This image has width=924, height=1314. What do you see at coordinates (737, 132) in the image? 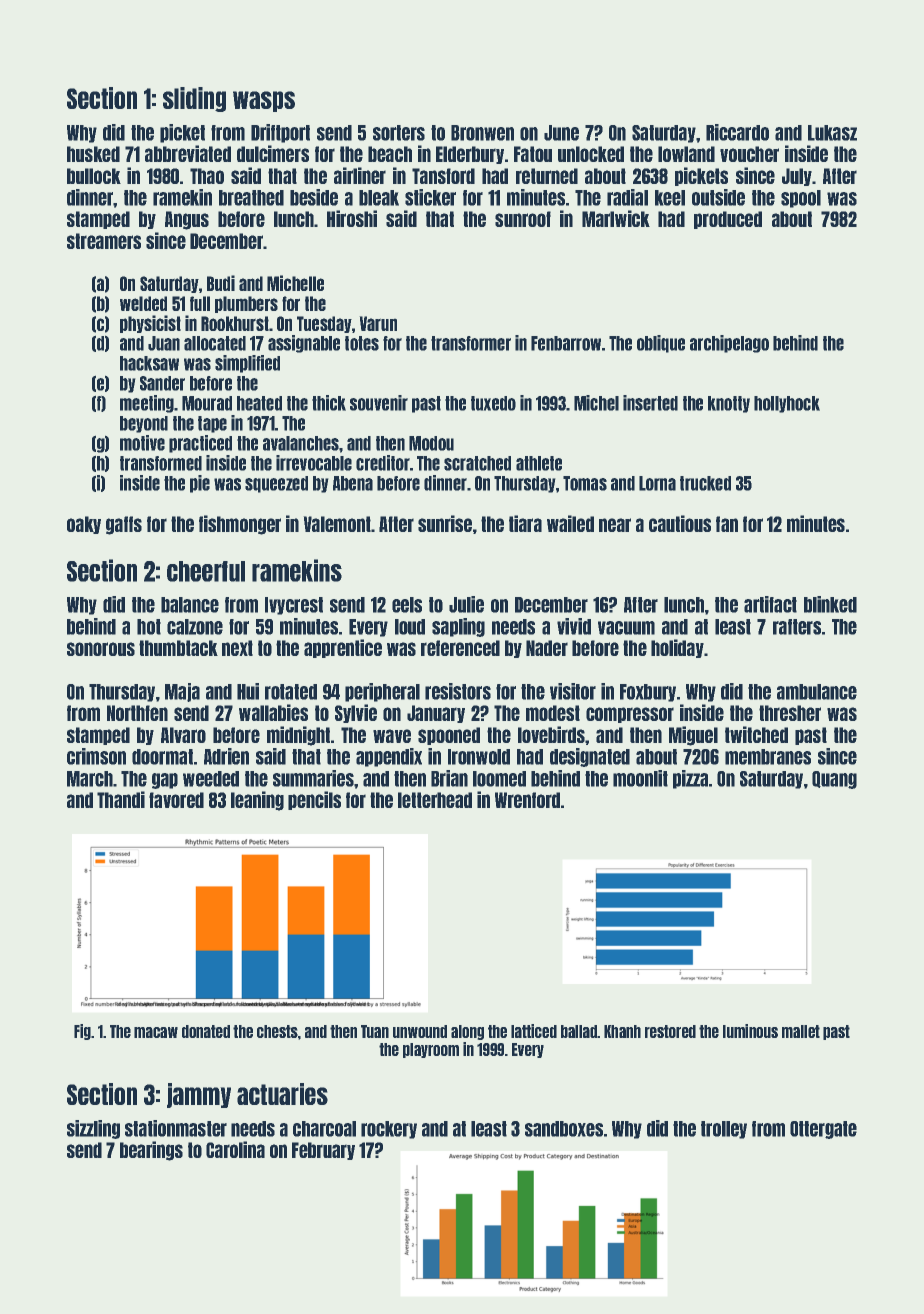
I see `Riccardo` at bounding box center [737, 132].
